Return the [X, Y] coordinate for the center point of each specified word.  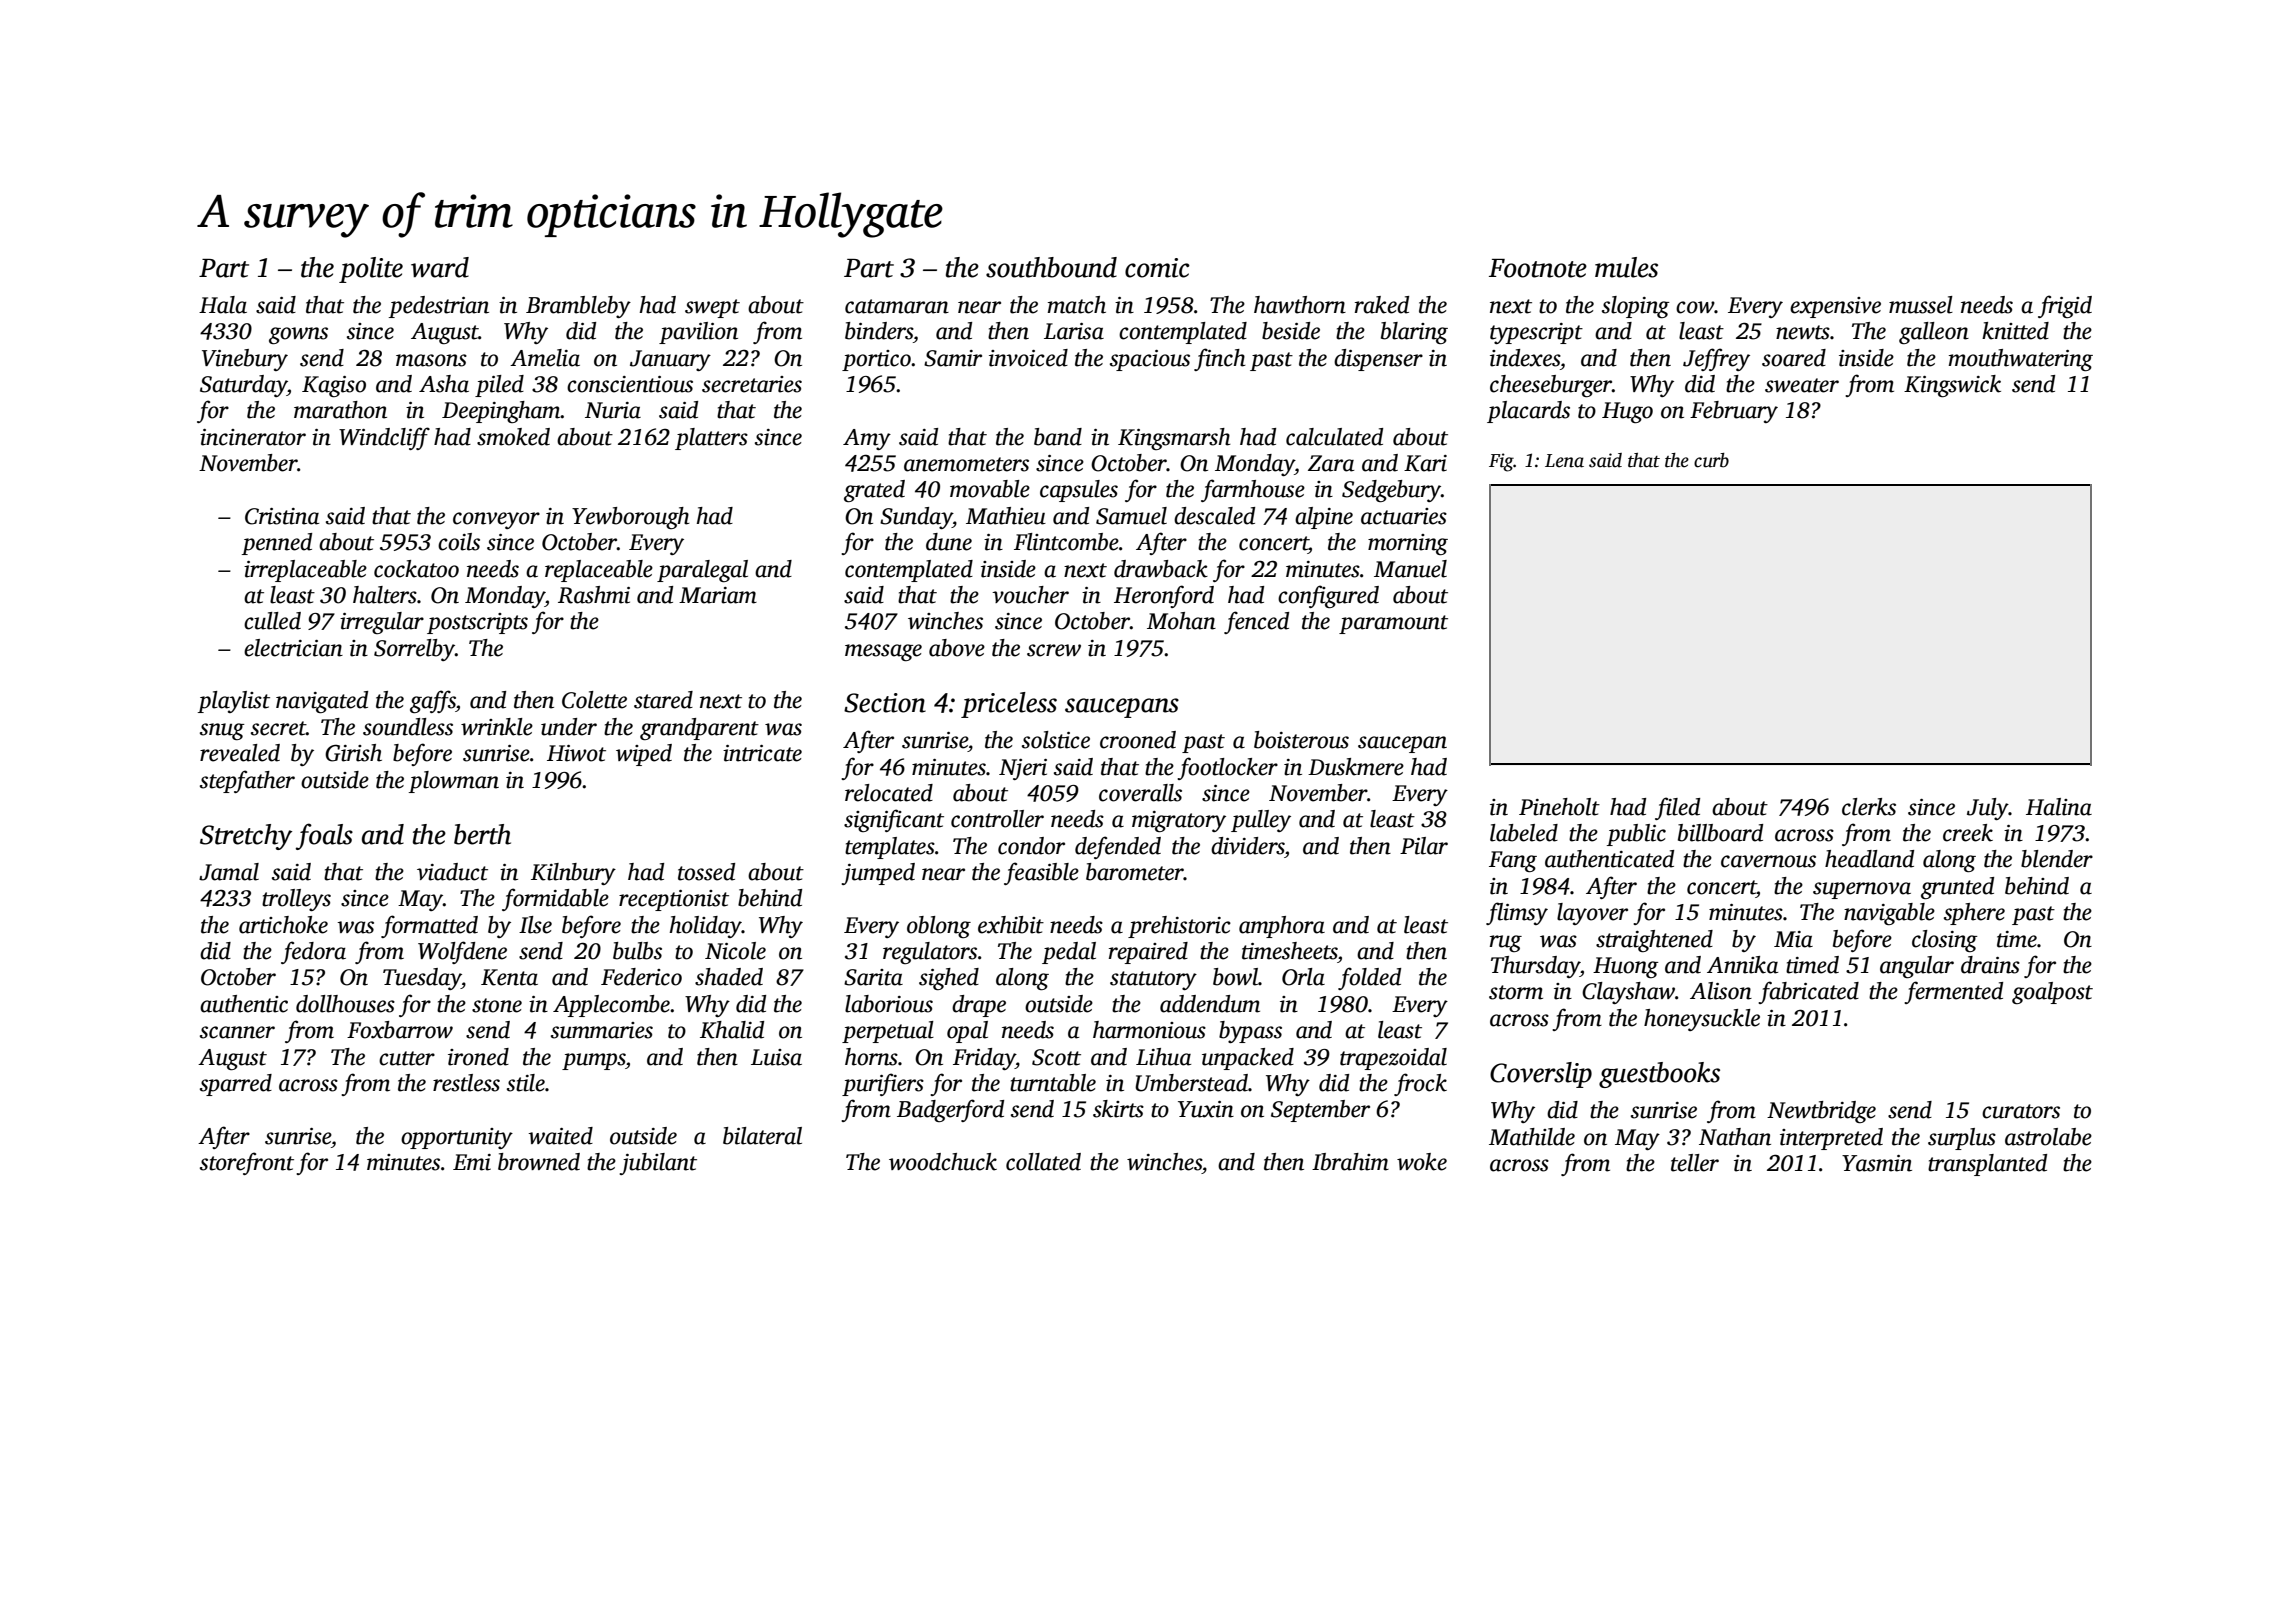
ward [440, 267]
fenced [1256, 622]
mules [1626, 267]
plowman [454, 782]
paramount [1393, 624]
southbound [1051, 267]
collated [1043, 1162]
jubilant [658, 1164]
